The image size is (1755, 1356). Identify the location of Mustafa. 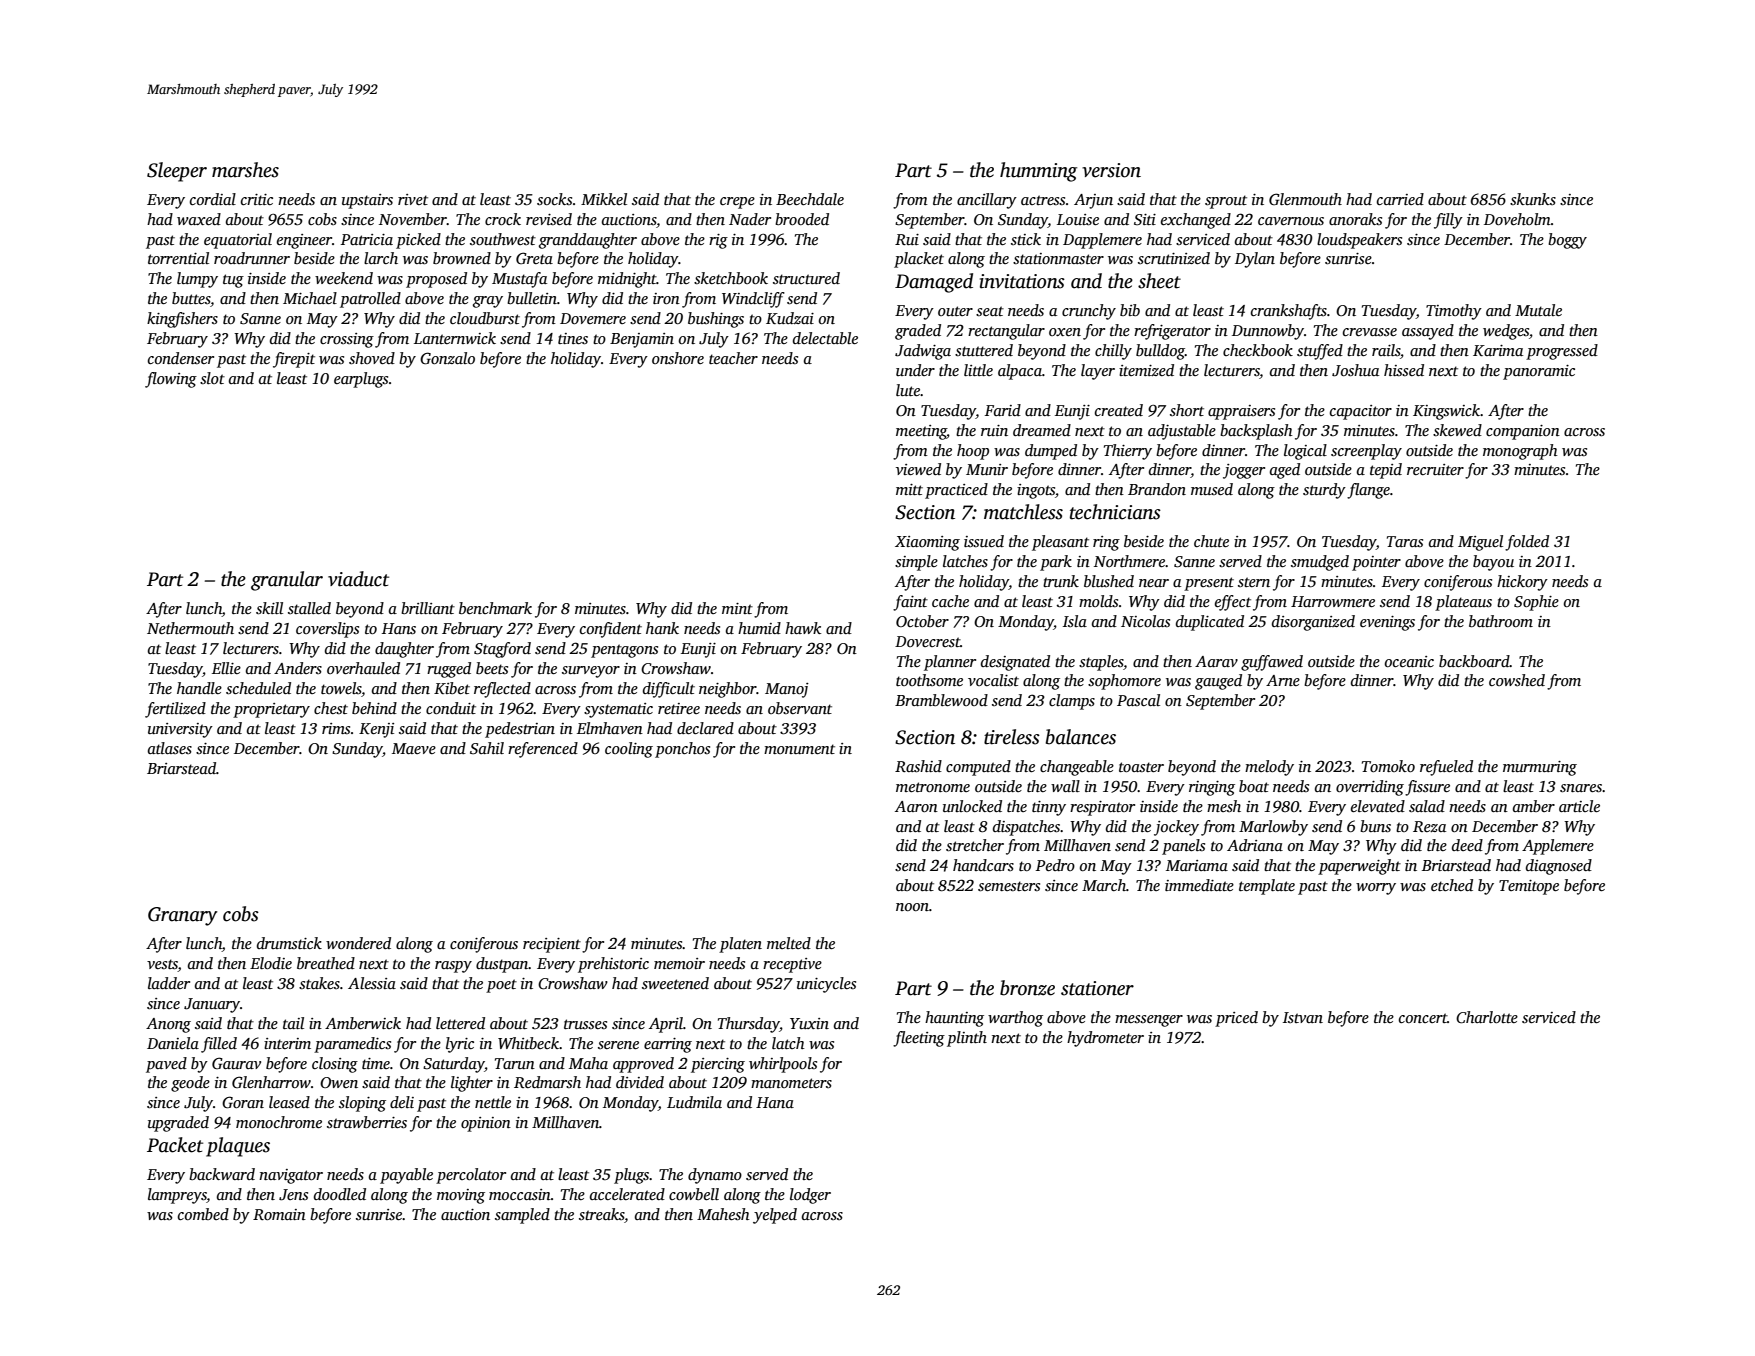
(519, 280).
